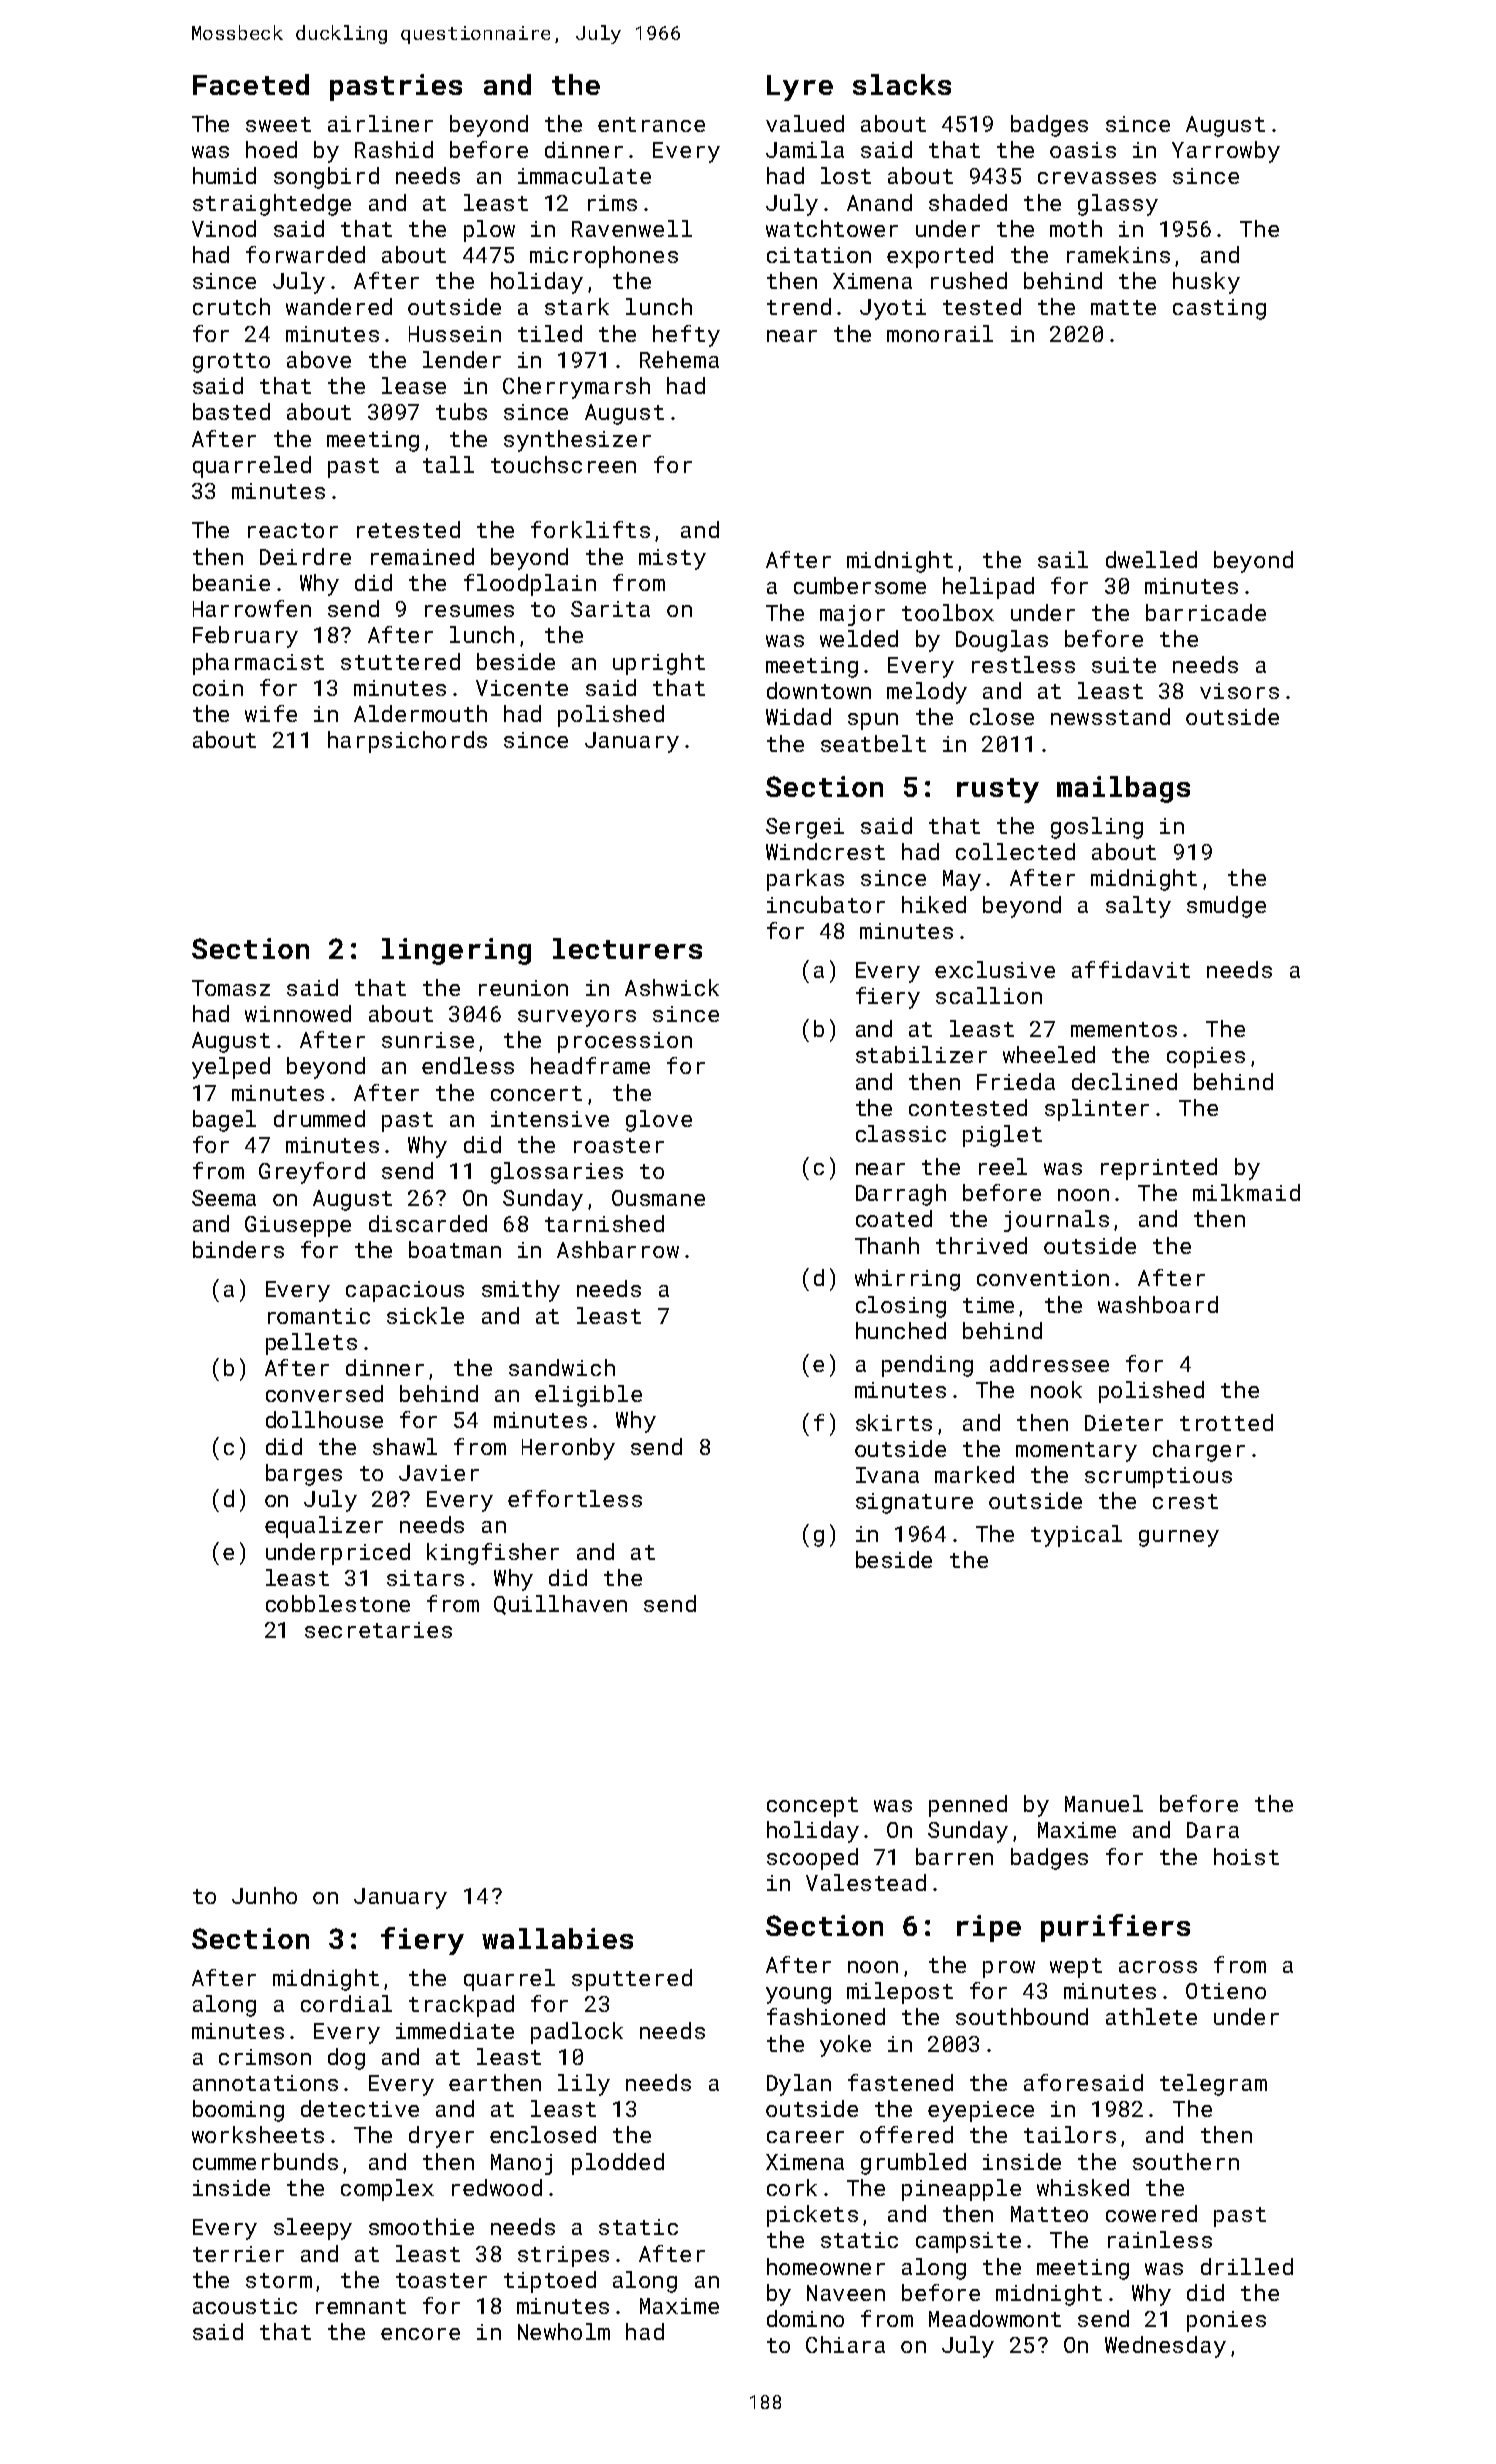 The image size is (1496, 2464). Describe the element at coordinates (264, 1895) in the screenshot. I see `Junho` at that location.
